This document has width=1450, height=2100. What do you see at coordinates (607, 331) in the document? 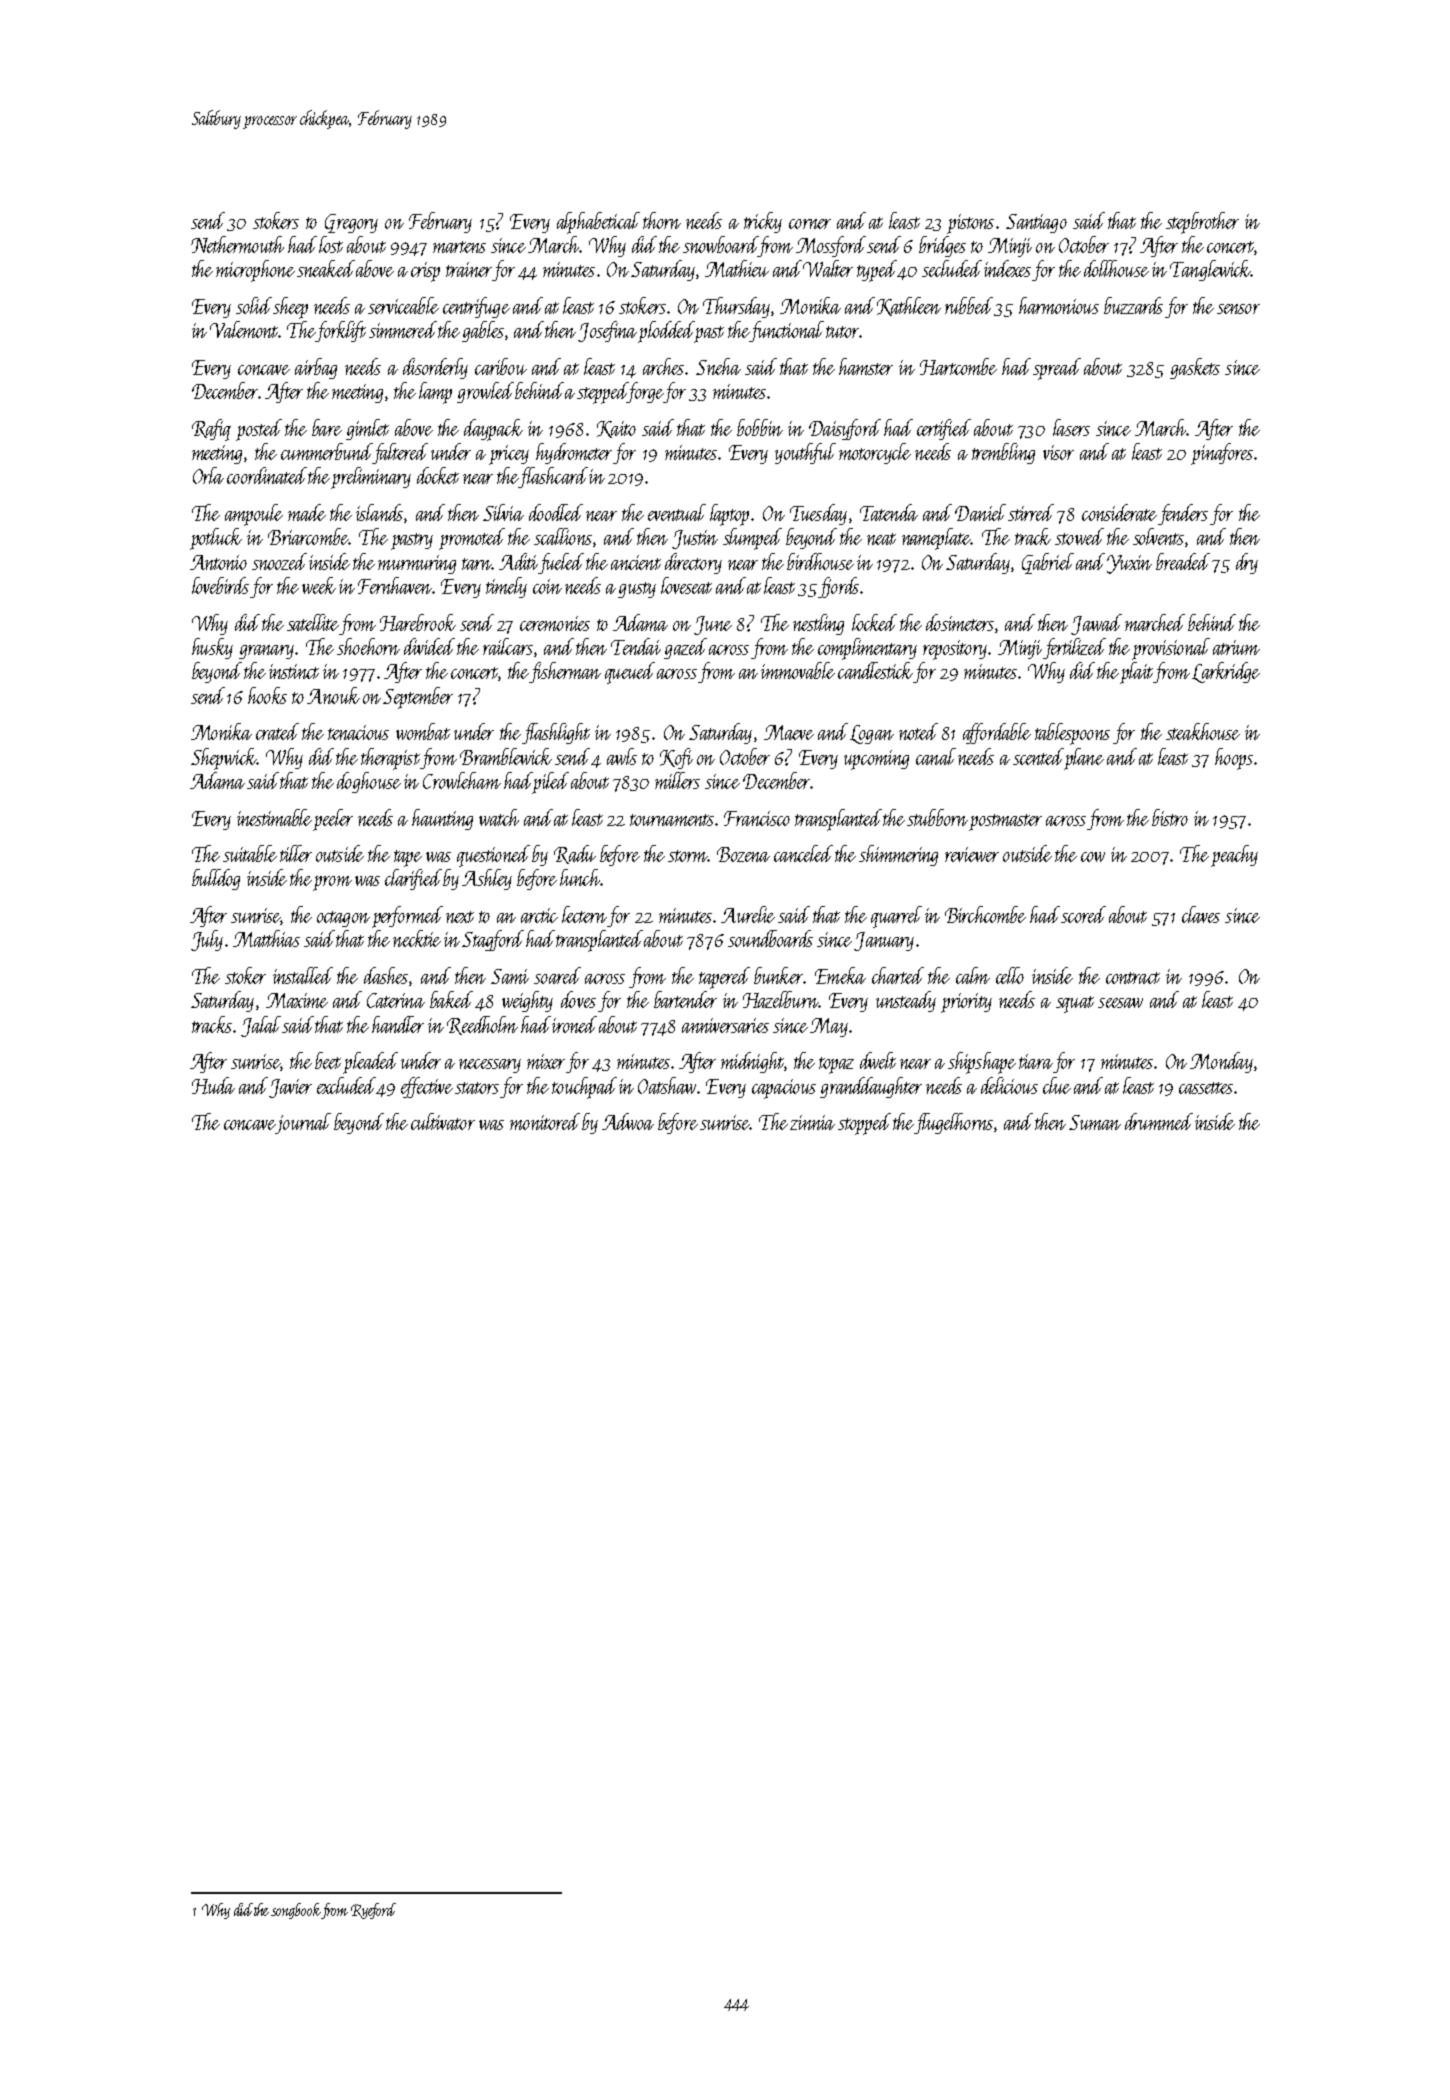
I see `Josefina` at bounding box center [607, 331].
